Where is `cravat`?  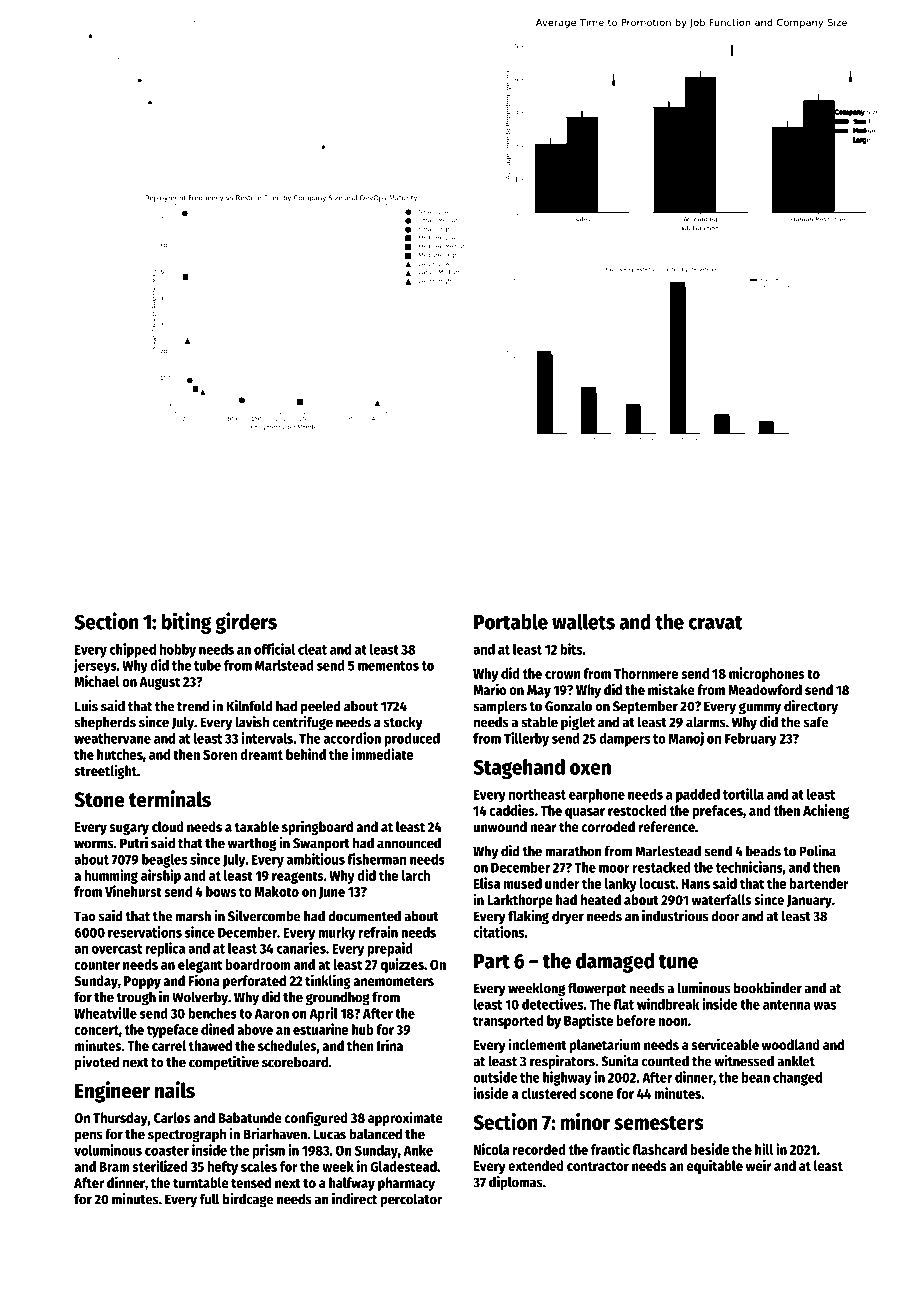
cravat is located at coordinates (715, 622).
